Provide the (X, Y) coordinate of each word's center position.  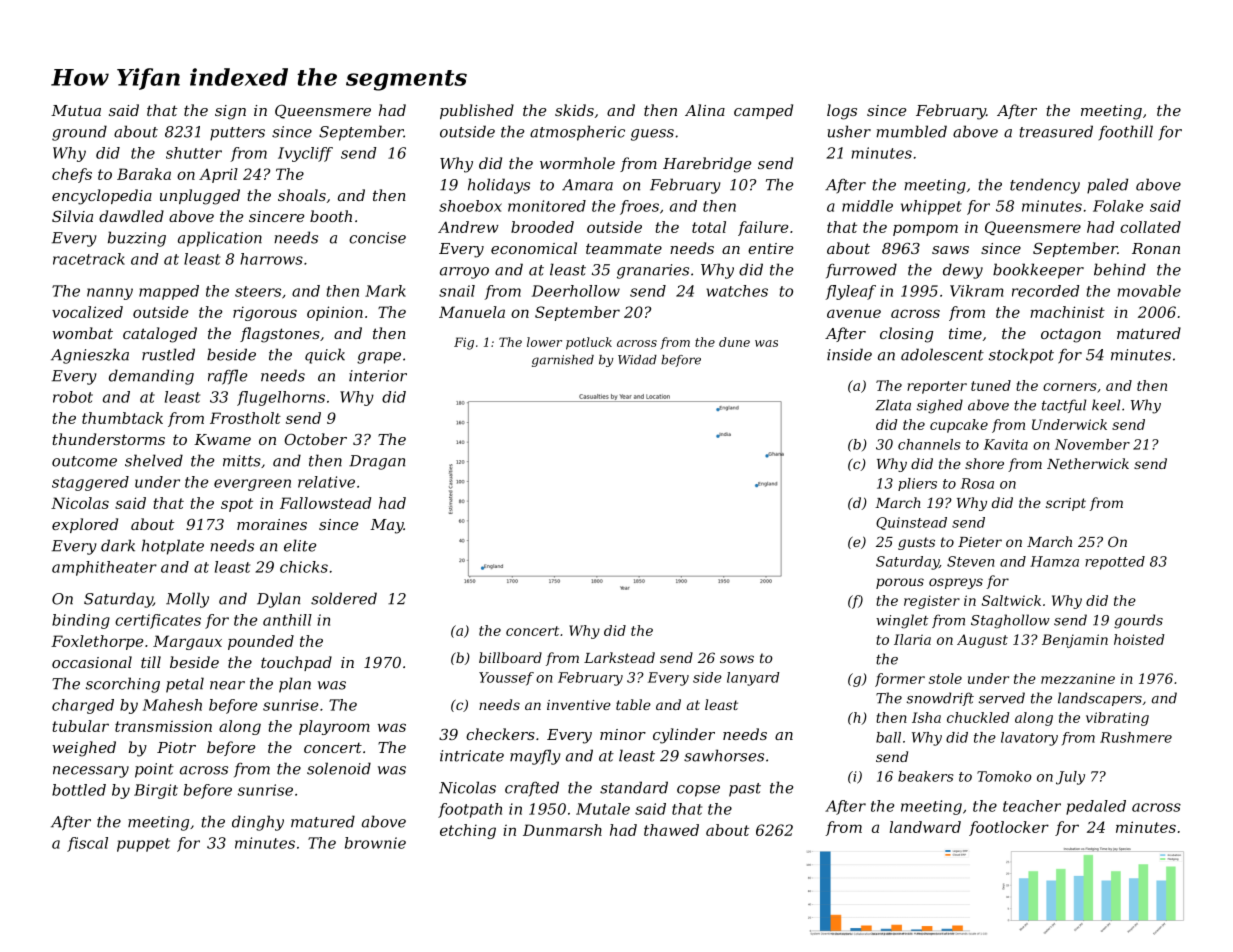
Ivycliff (305, 154)
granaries (653, 271)
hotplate (173, 547)
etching (468, 831)
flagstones (280, 335)
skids (574, 110)
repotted (1115, 563)
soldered (344, 598)
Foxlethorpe (97, 642)
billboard (510, 657)
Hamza (1054, 561)
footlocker (1009, 828)
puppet (143, 845)
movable (1149, 291)
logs (842, 112)
